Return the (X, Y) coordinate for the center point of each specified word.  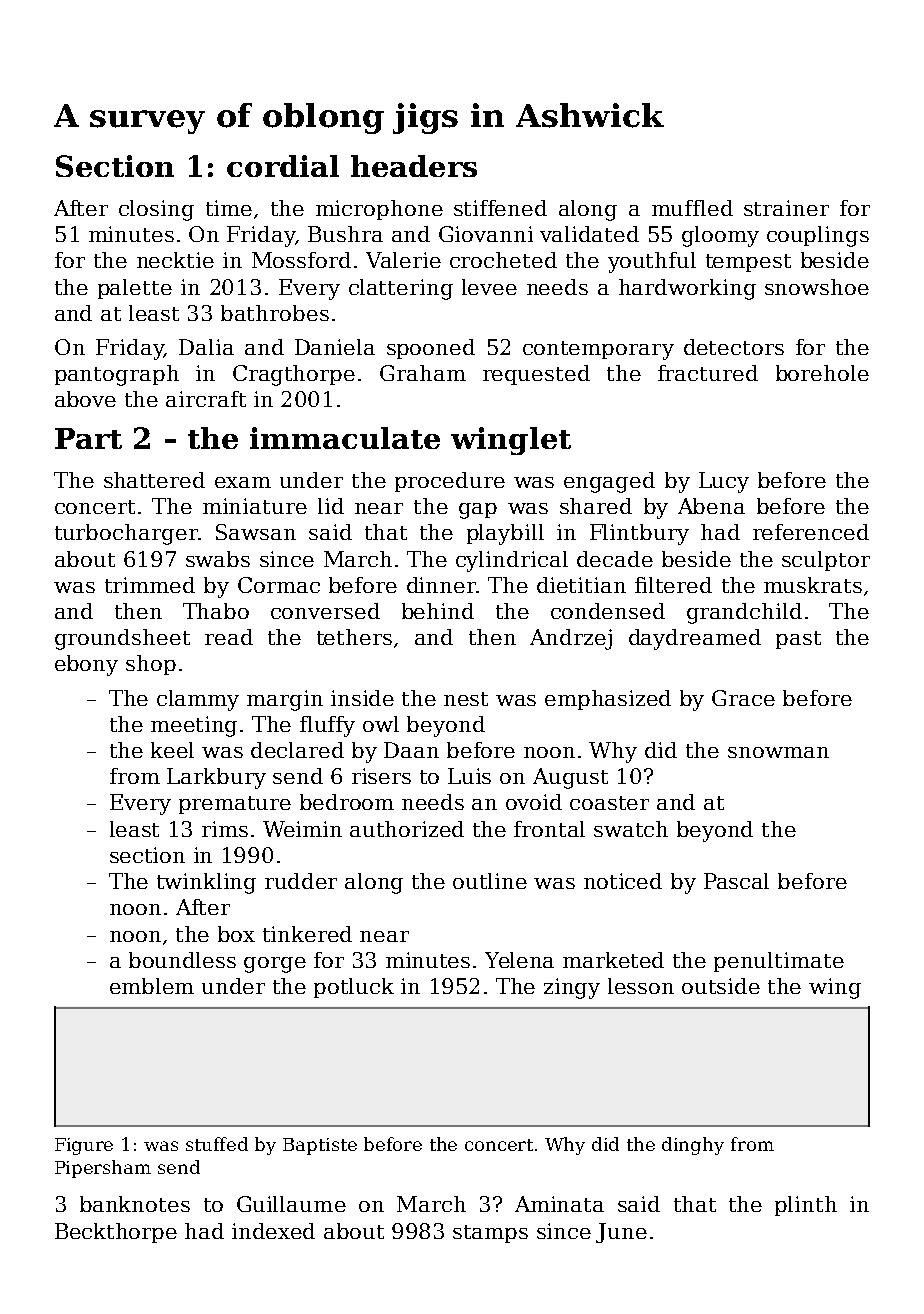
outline (490, 881)
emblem (152, 986)
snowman (778, 752)
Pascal (736, 881)
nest (466, 699)
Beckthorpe (116, 1233)
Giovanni (486, 234)
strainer (786, 208)
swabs (218, 559)
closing (156, 210)
